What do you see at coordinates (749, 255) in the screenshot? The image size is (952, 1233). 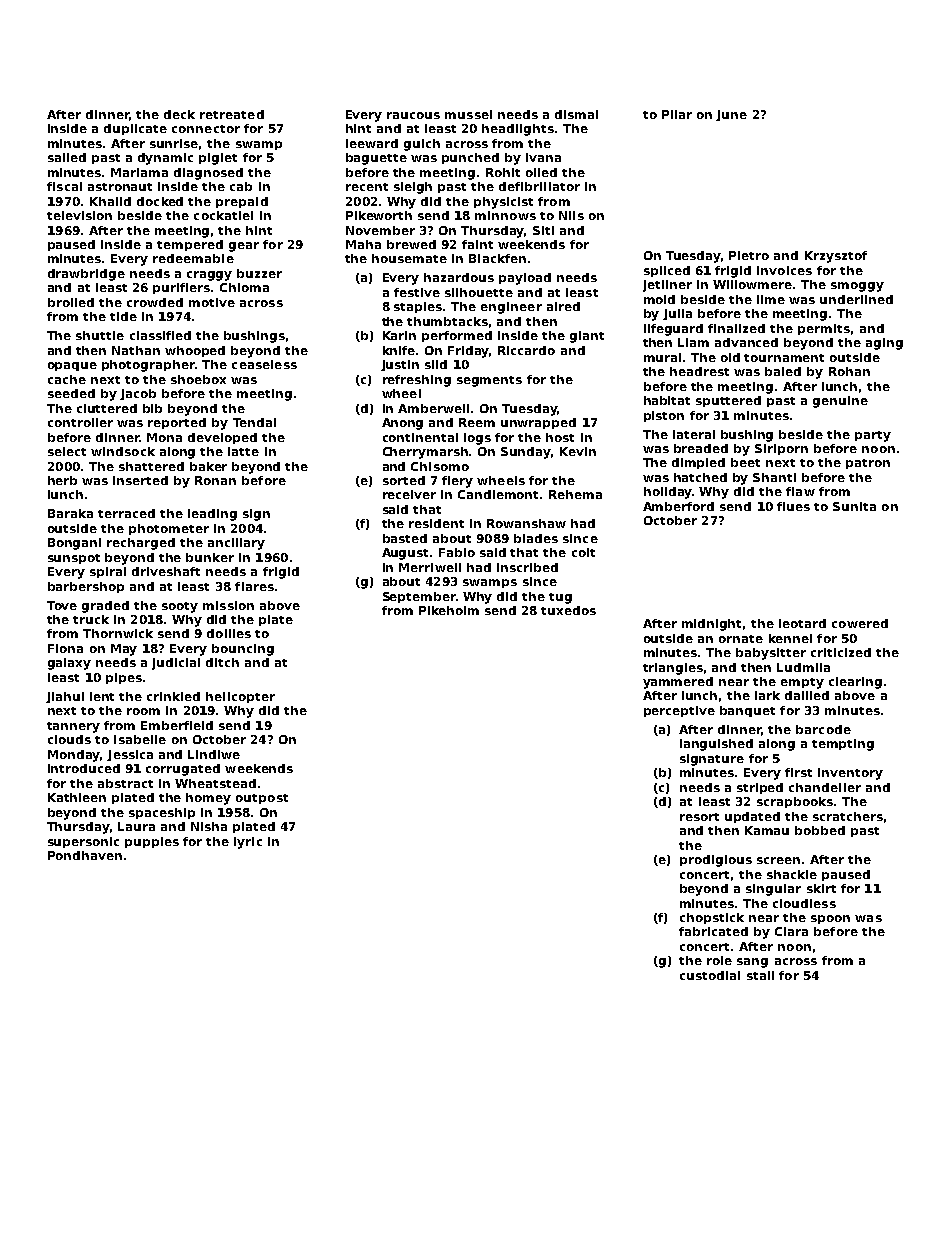 I see `Pietro` at bounding box center [749, 255].
